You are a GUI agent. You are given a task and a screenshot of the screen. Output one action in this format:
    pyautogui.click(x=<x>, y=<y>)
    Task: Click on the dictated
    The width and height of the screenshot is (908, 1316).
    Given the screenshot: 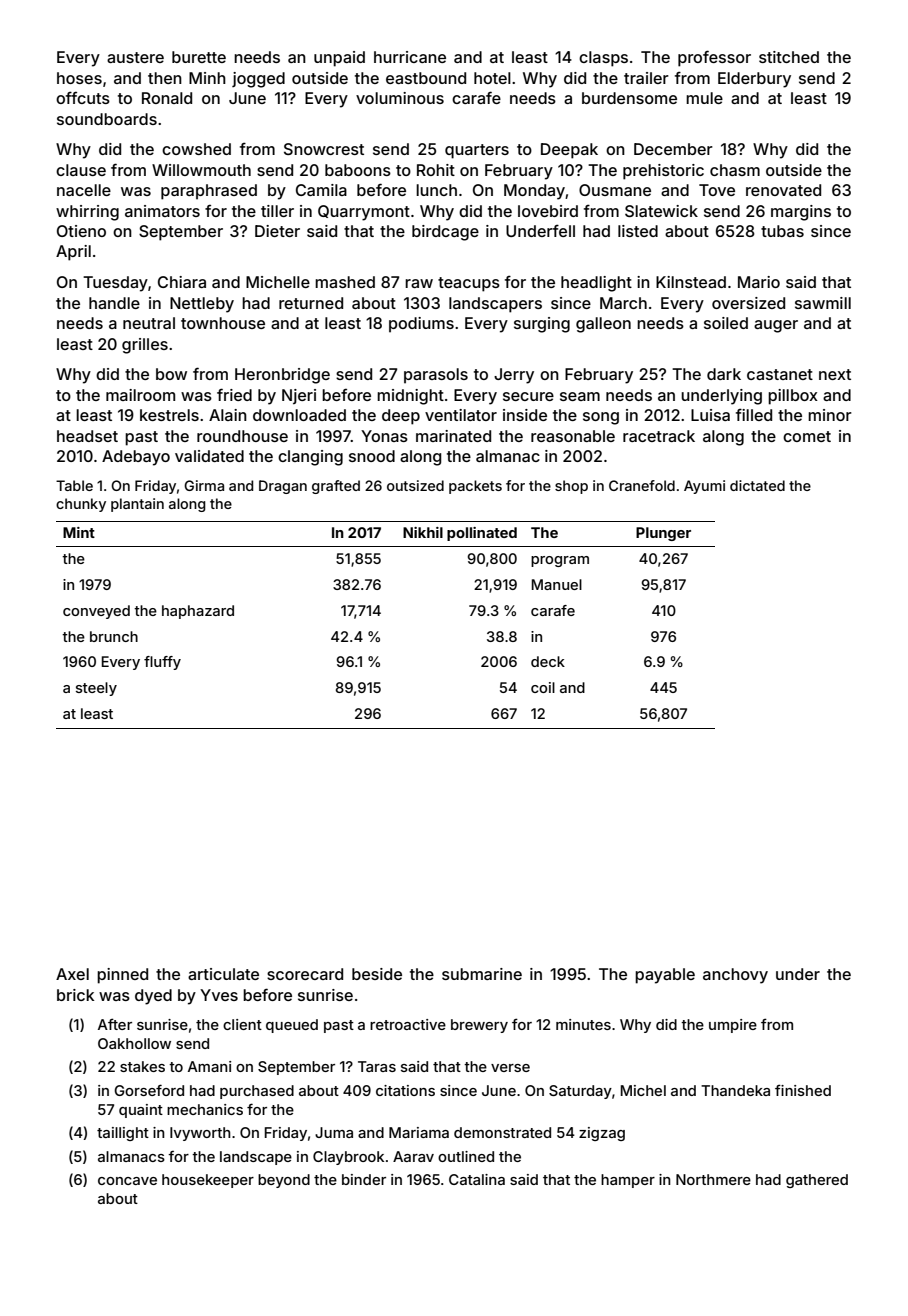 What is the action you would take?
    pyautogui.click(x=757, y=485)
